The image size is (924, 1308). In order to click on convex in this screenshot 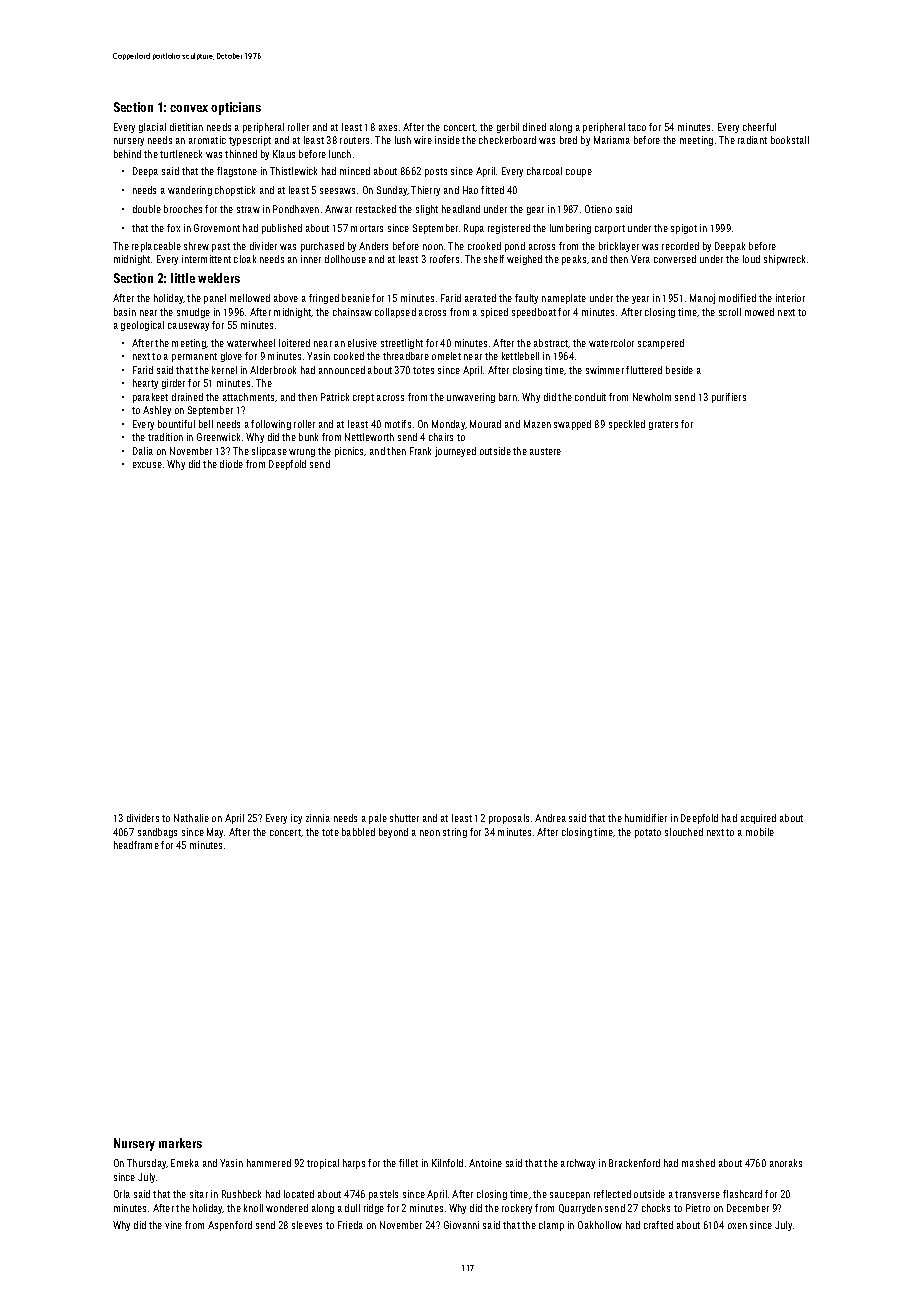, I will do `click(189, 108)`.
